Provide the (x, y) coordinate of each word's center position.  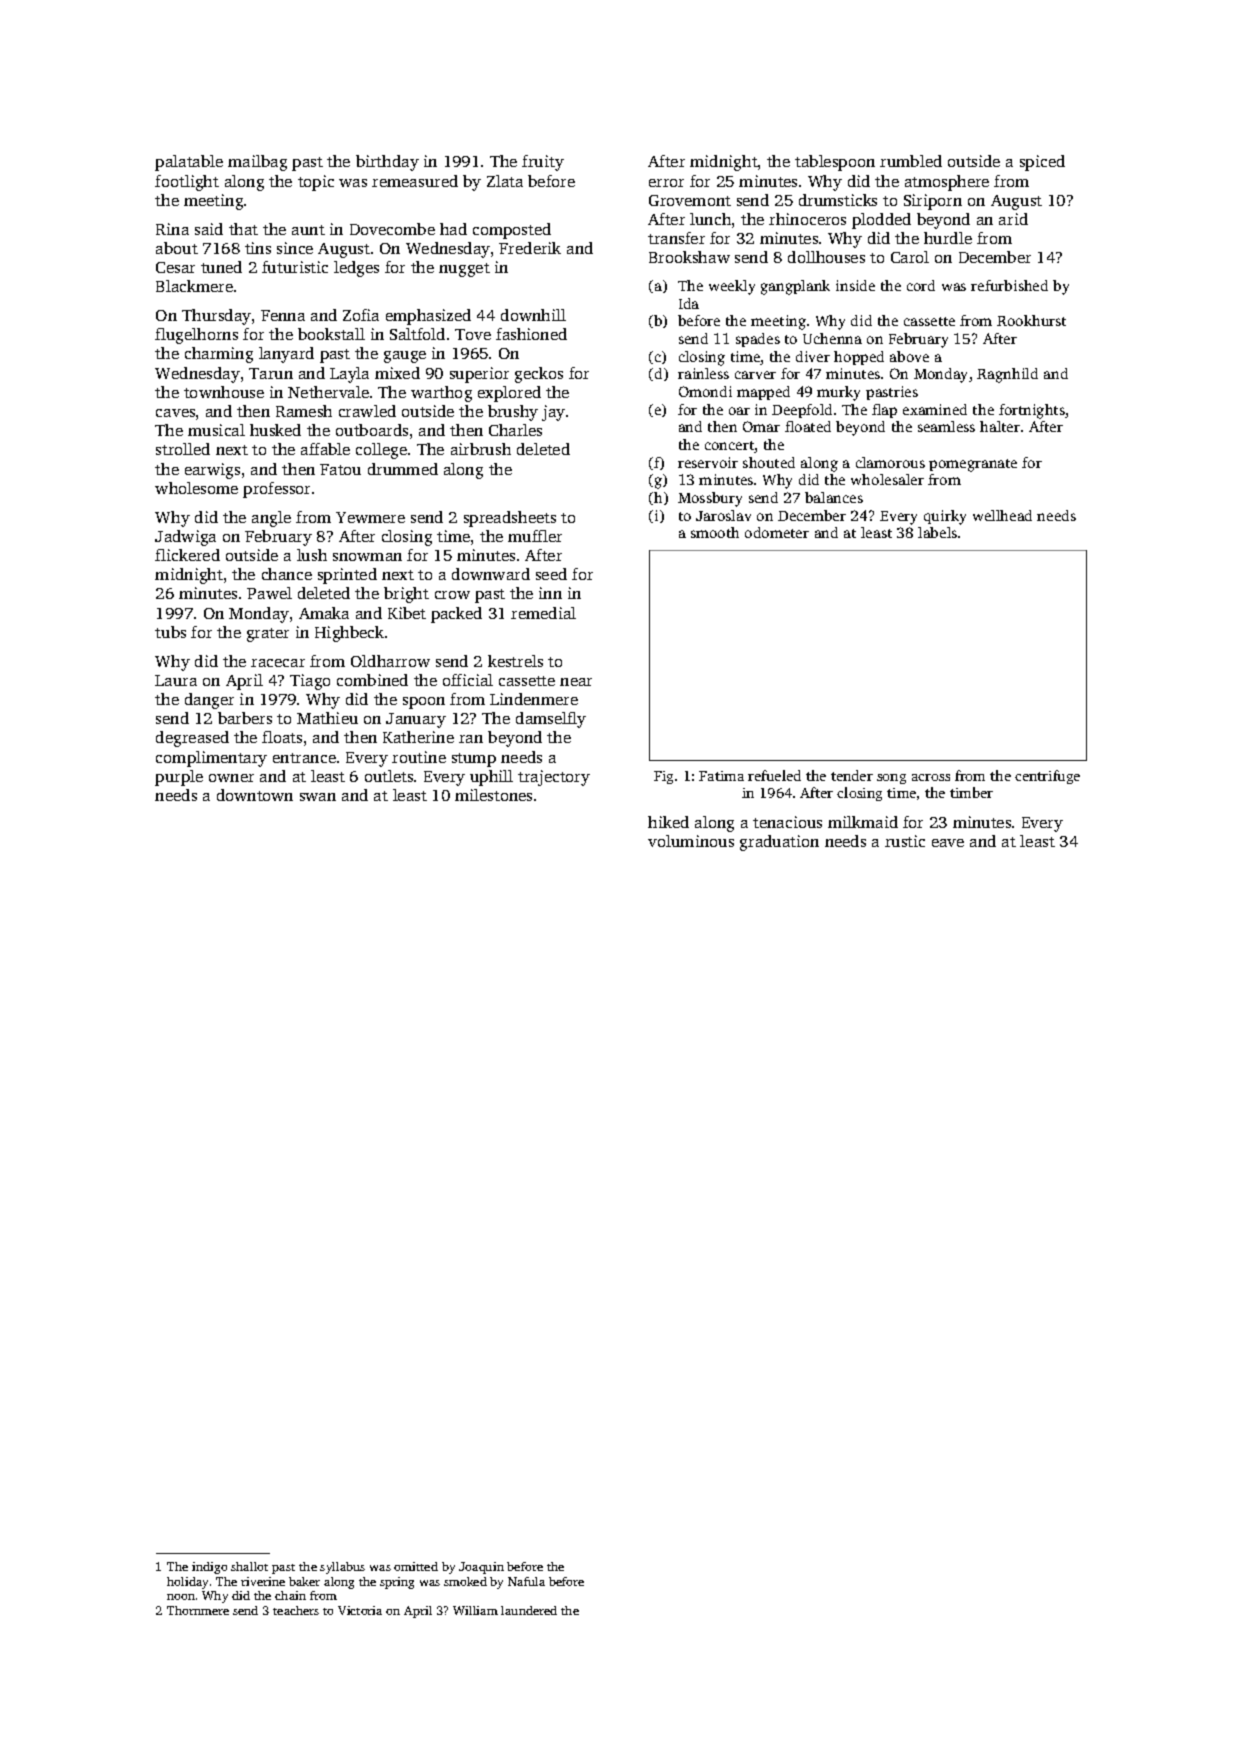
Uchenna (832, 338)
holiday (187, 1583)
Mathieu (327, 718)
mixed (397, 373)
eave (948, 843)
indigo (209, 1568)
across (931, 777)
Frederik (530, 248)
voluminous (691, 841)
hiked (668, 822)
